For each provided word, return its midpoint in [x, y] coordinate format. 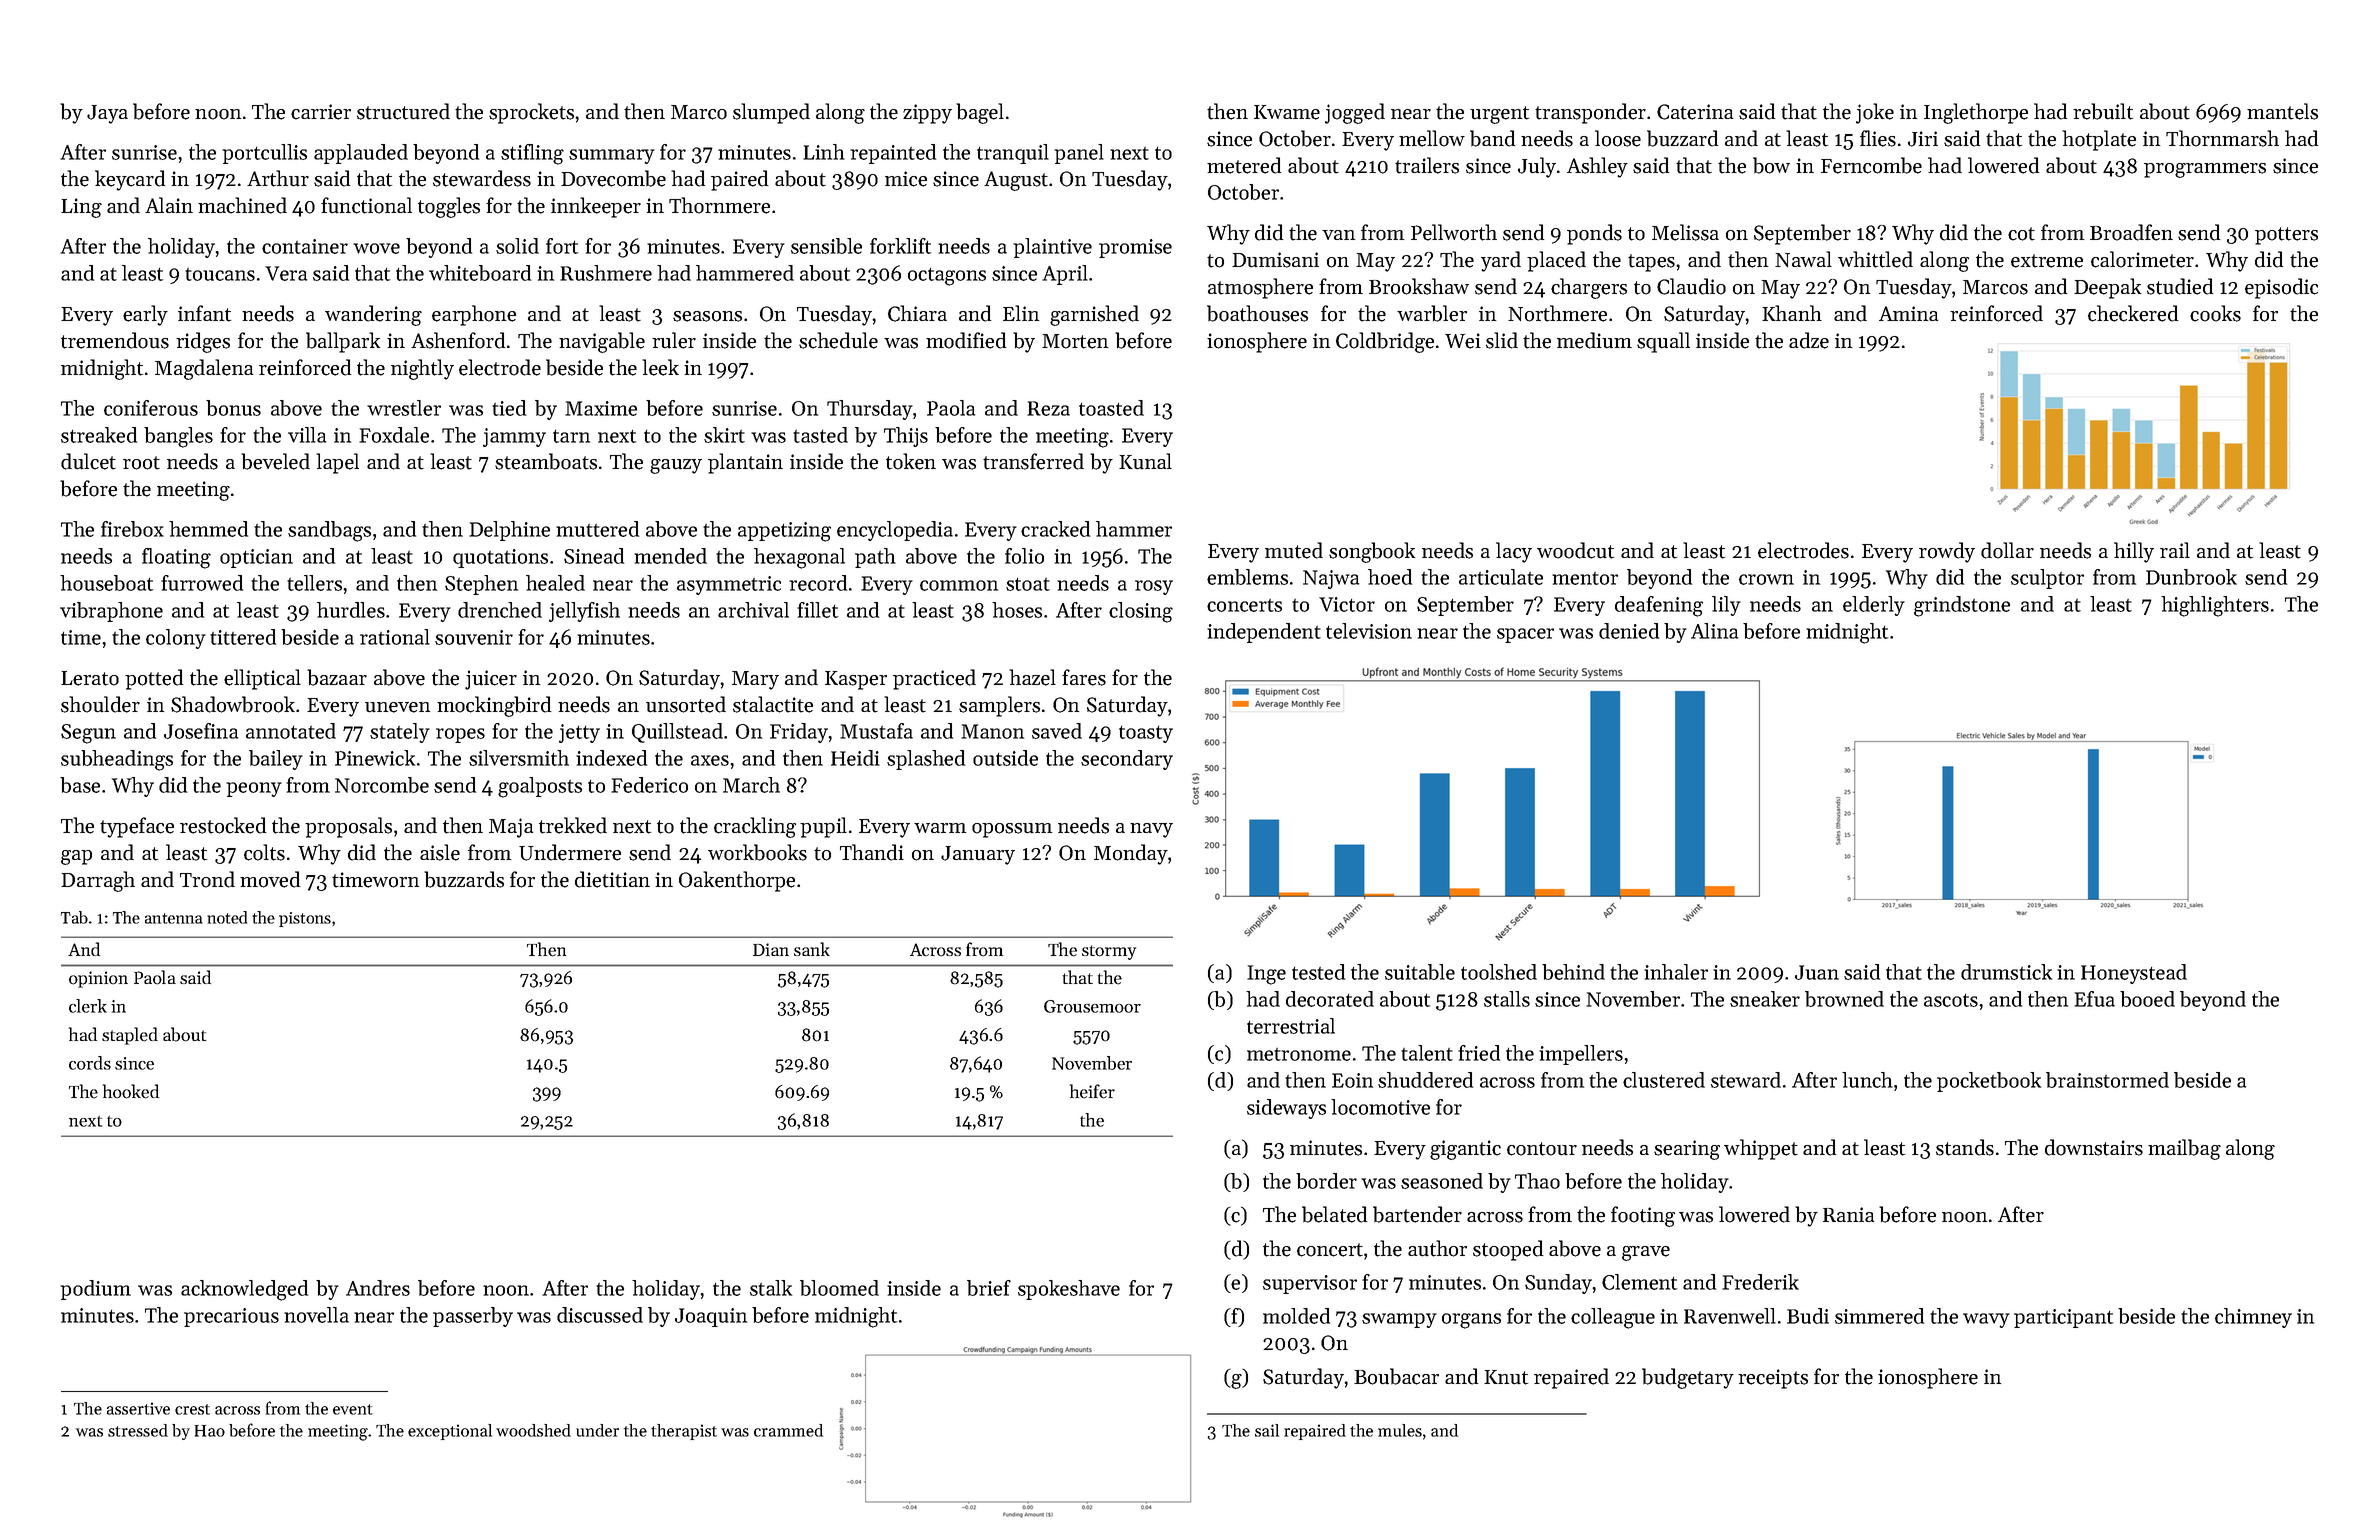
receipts [1773, 1379]
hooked [131, 1091]
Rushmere [606, 273]
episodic [2281, 288]
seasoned [1442, 1181]
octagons [947, 276]
